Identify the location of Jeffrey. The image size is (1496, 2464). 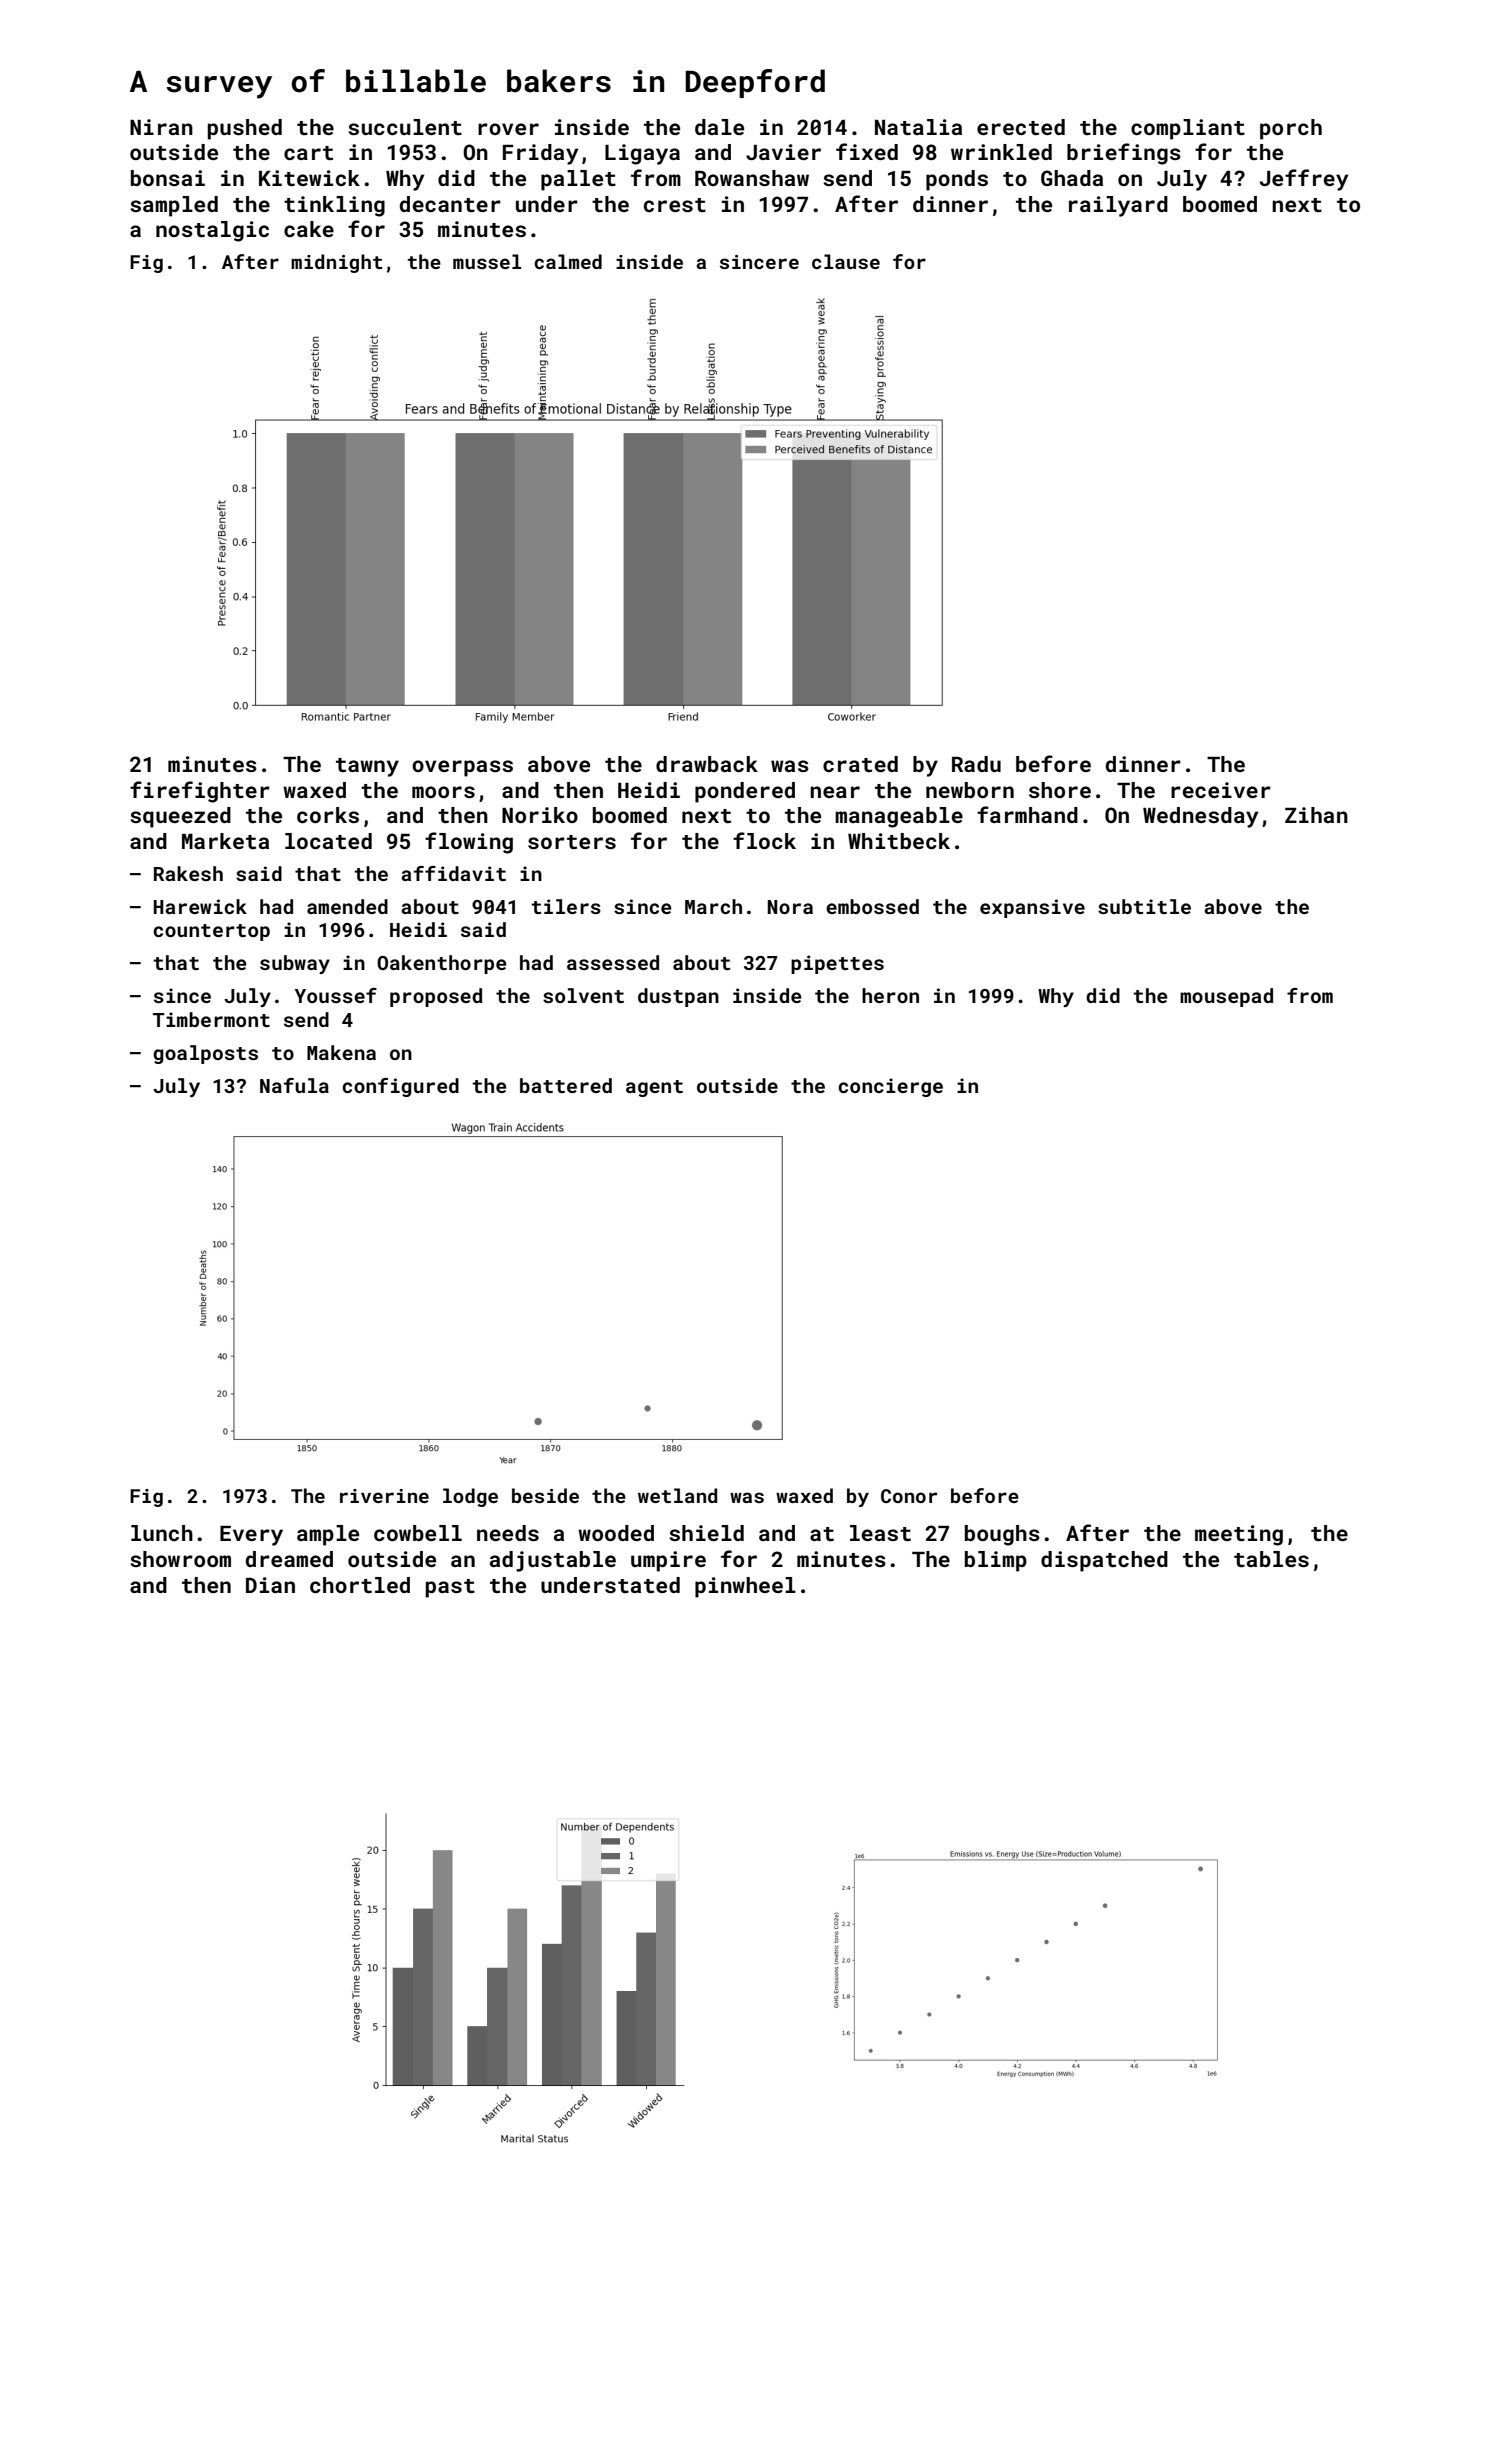
(1304, 180).
